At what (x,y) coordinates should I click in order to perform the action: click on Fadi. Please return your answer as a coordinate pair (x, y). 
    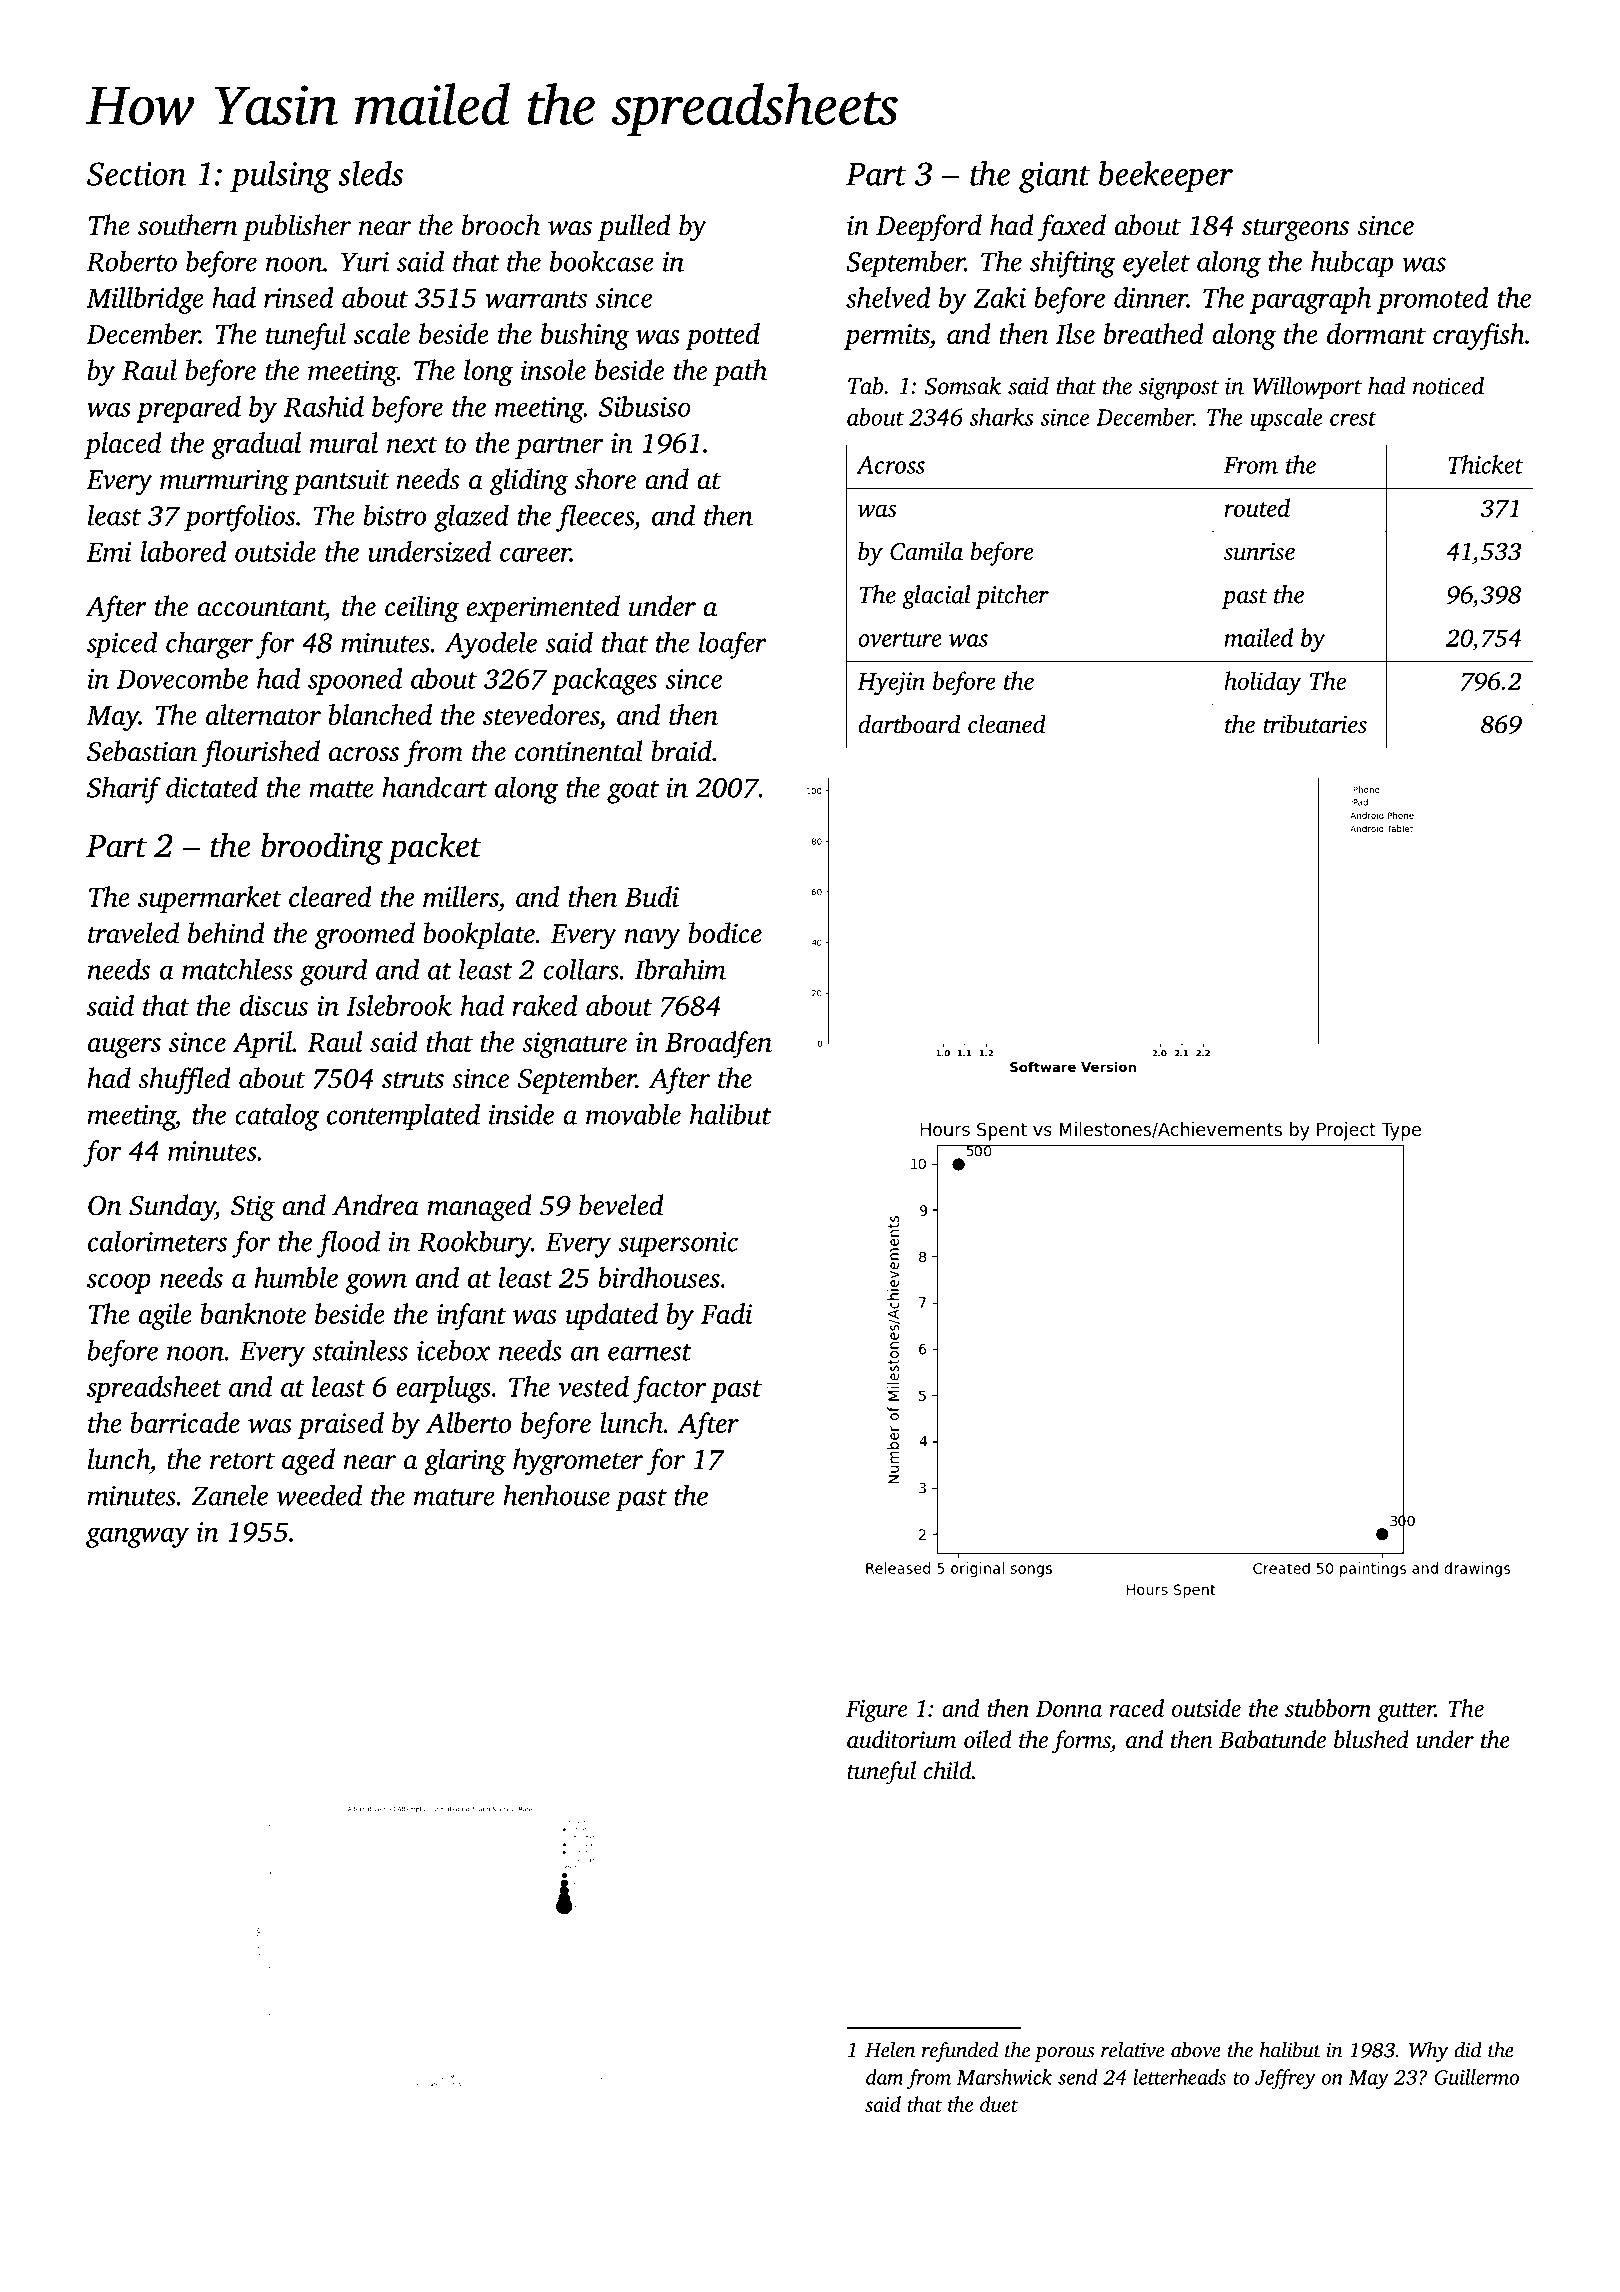
    Looking at the image, I should click on (727, 1313).
